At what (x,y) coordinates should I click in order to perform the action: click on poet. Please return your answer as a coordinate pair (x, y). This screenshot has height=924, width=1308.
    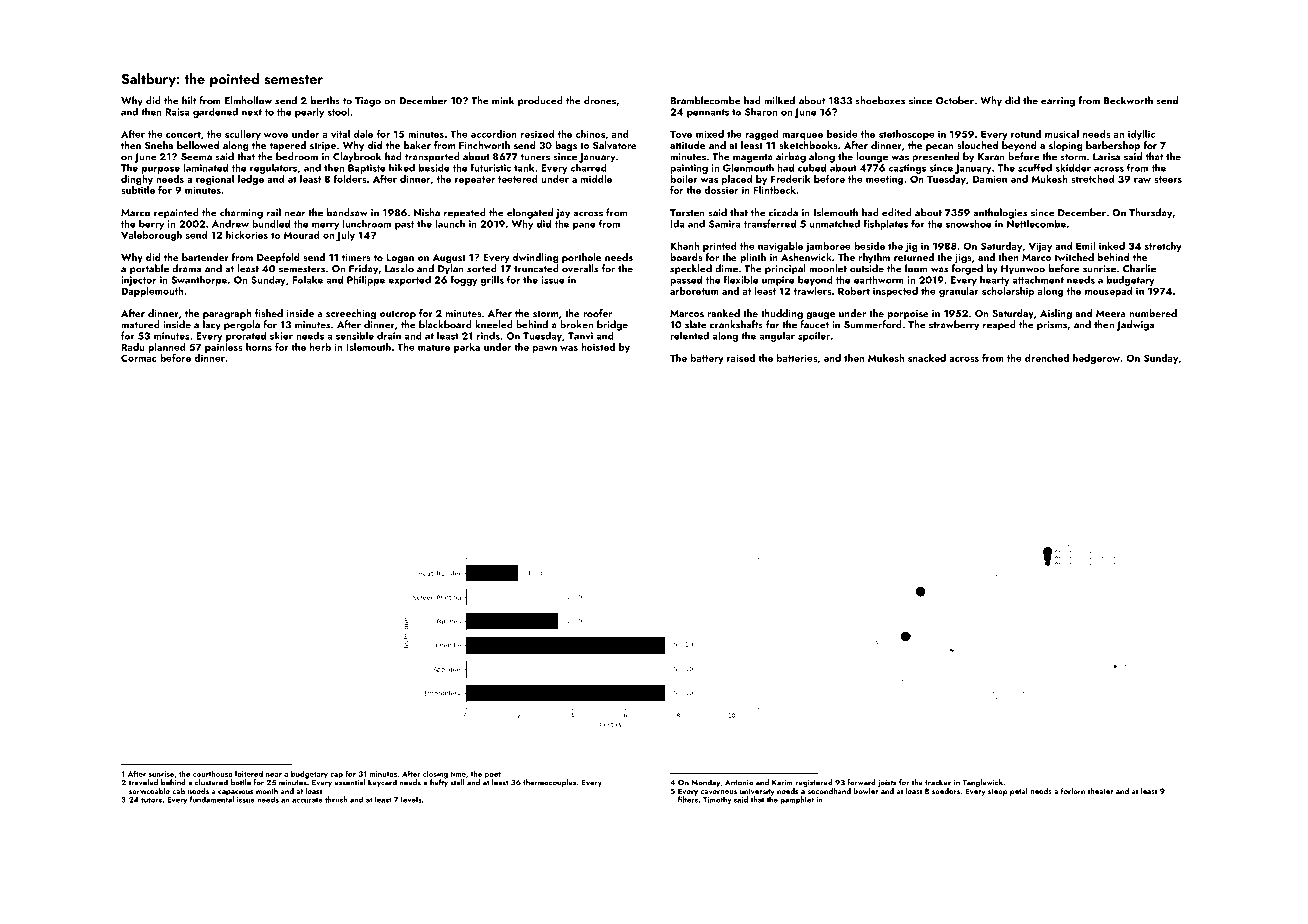
    Looking at the image, I should click on (493, 775).
